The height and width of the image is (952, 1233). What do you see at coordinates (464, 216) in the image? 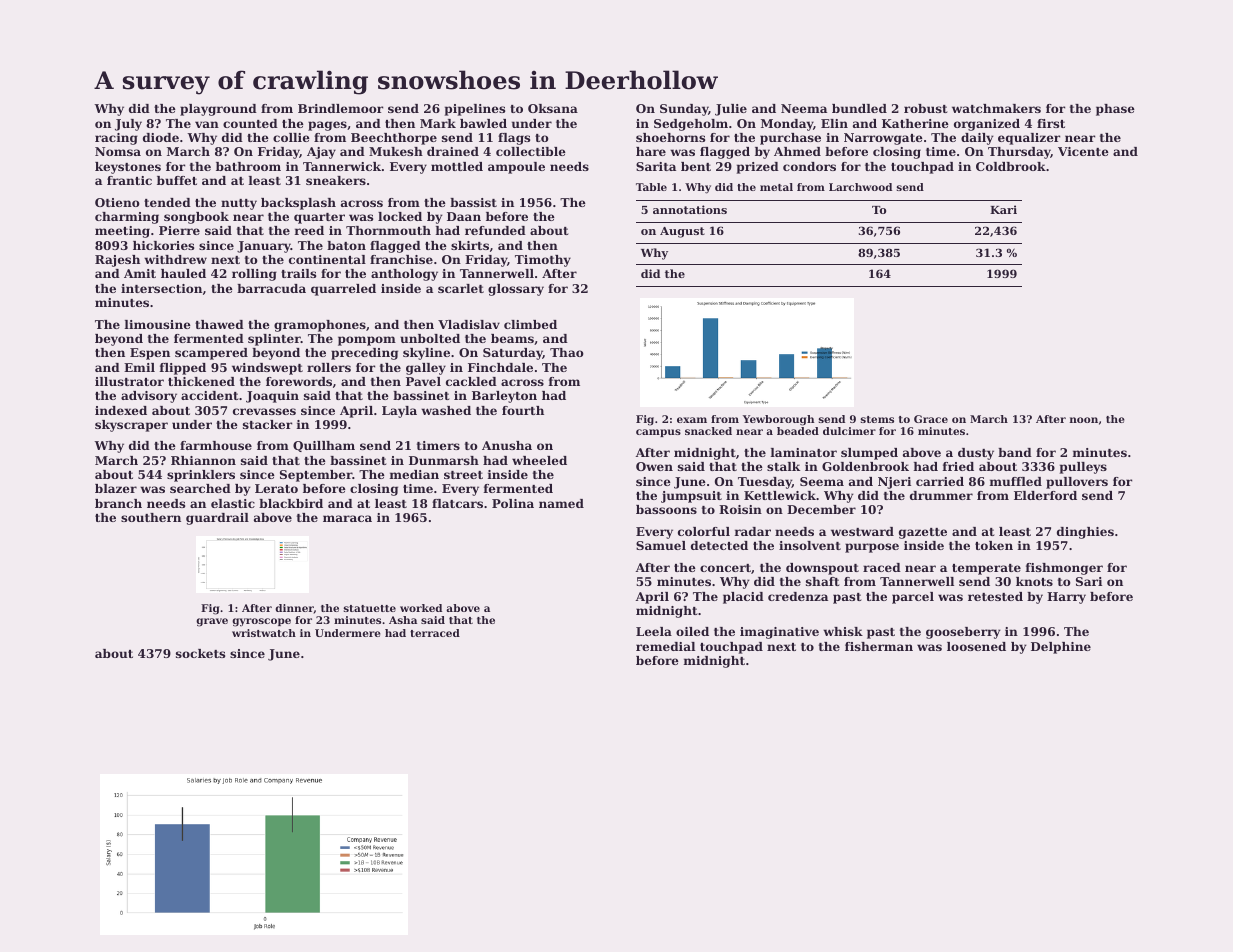
I see `Daan` at bounding box center [464, 216].
